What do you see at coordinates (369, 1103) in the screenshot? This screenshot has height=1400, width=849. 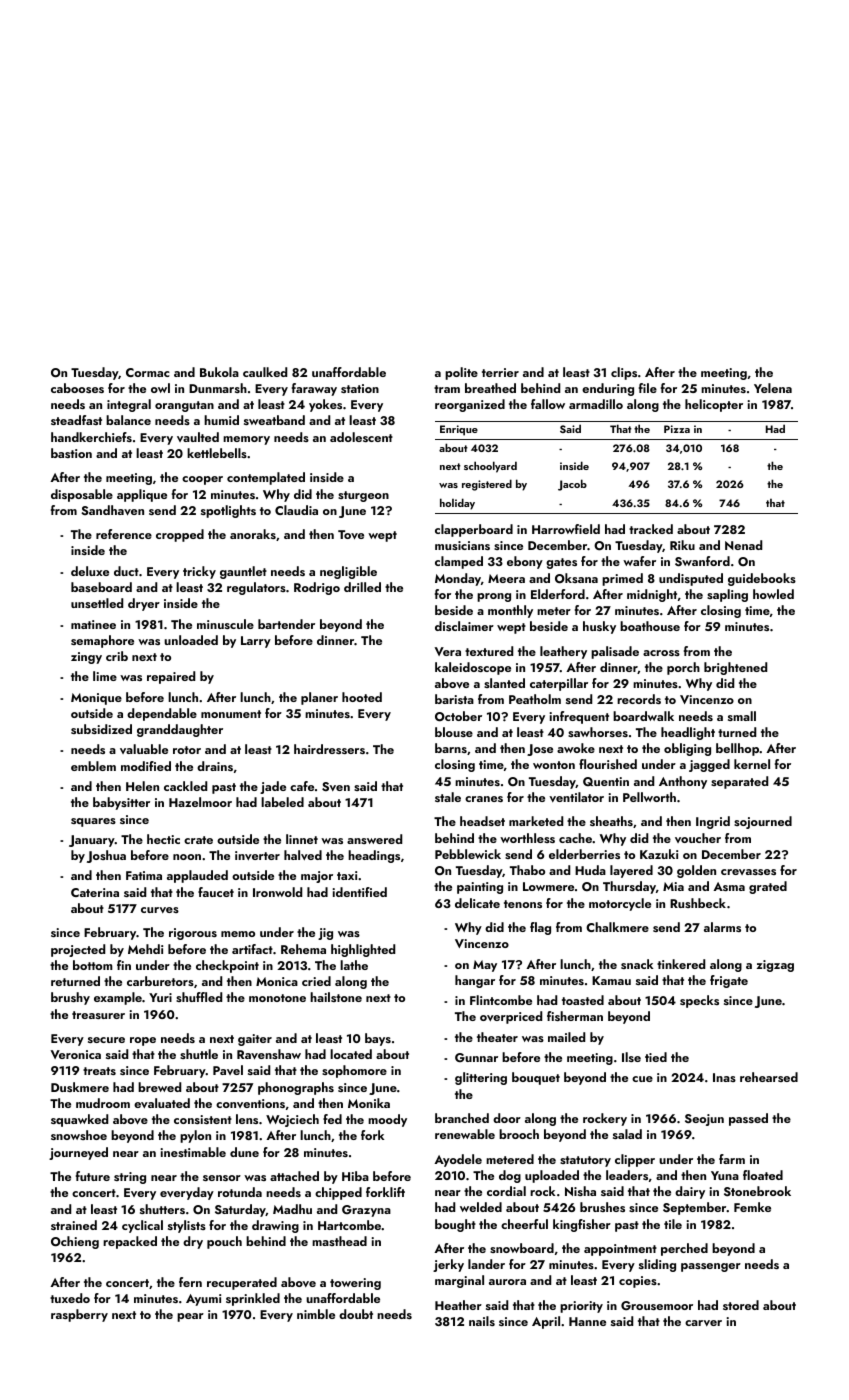 I see `Monika` at bounding box center [369, 1103].
